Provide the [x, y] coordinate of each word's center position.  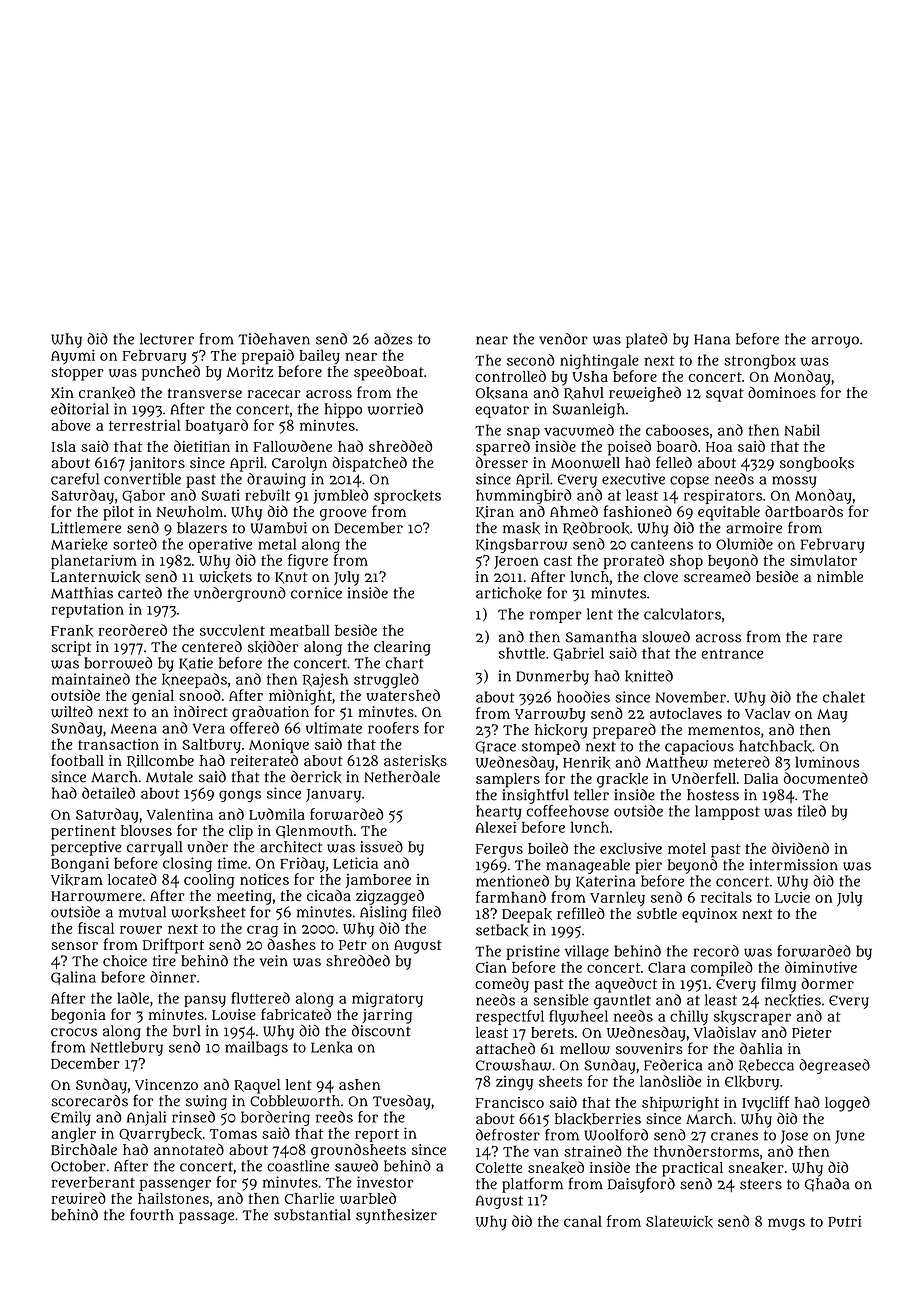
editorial [80, 409]
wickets [225, 577]
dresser [502, 462]
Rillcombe [160, 761]
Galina [73, 978]
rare [827, 638]
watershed [403, 695]
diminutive [821, 967]
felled [674, 462]
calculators [682, 614]
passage [206, 1218]
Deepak [527, 915]
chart [405, 663]
